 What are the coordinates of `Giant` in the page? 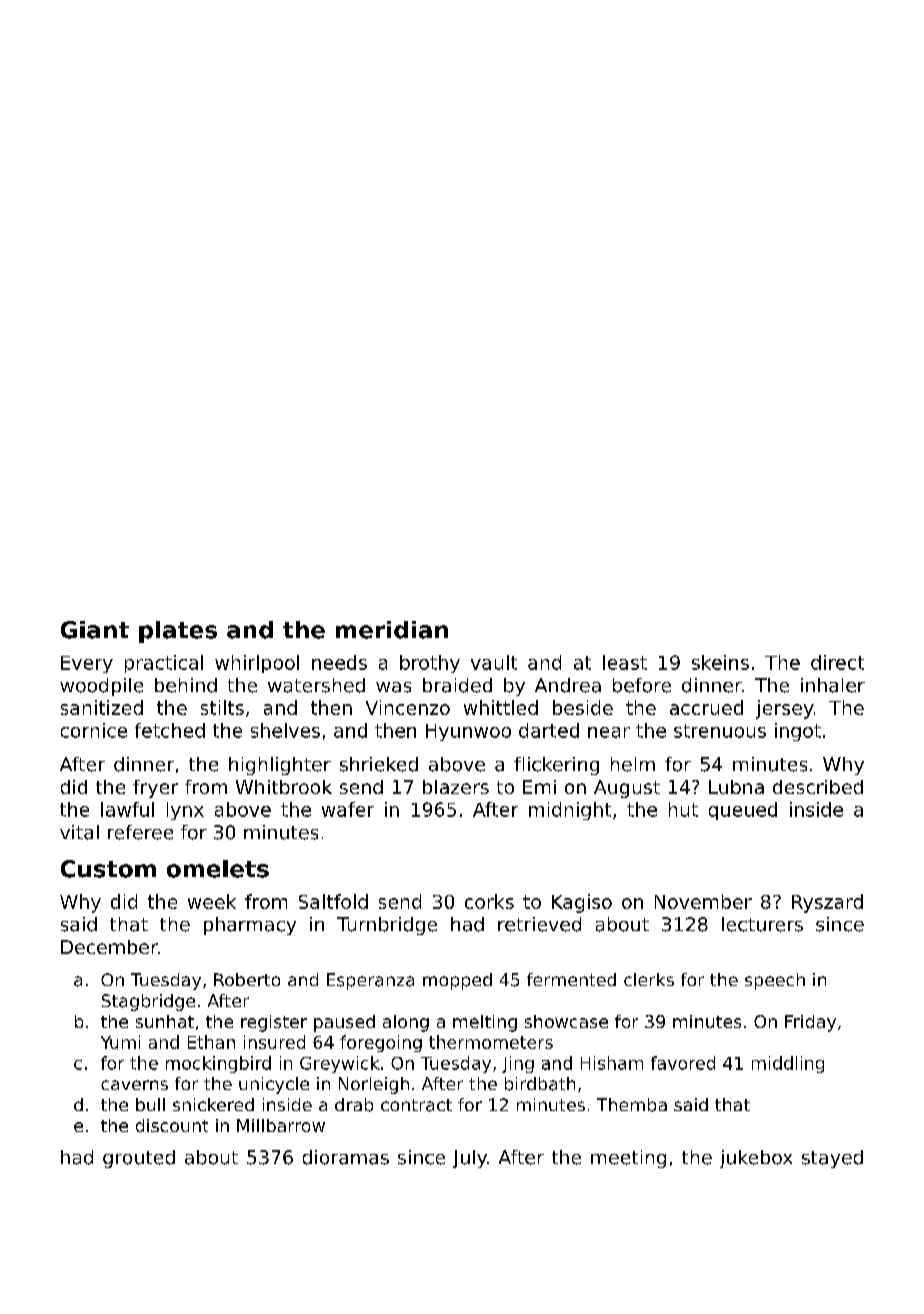 It's located at (95, 630).
